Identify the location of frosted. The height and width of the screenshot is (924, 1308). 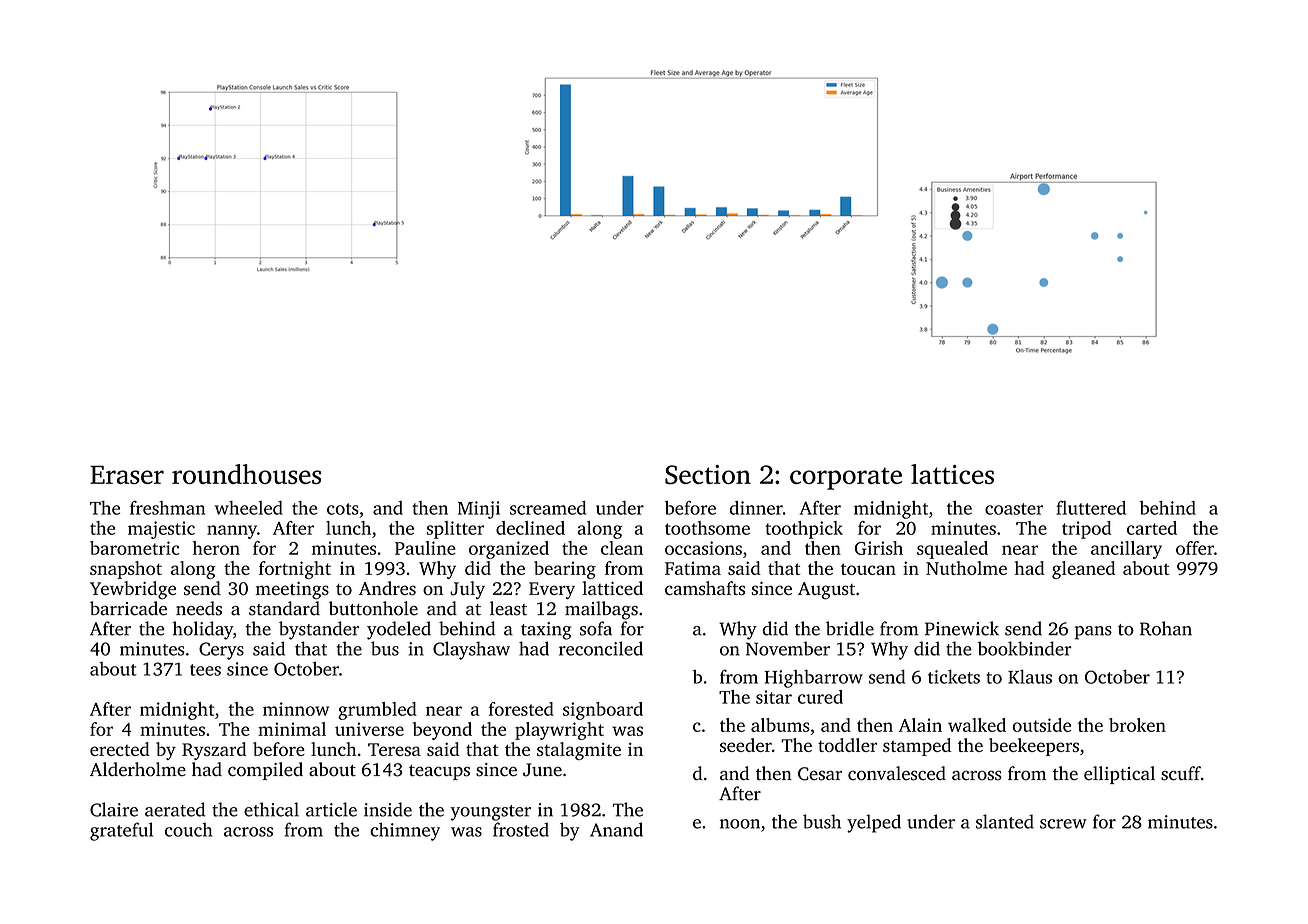
(521, 829).
